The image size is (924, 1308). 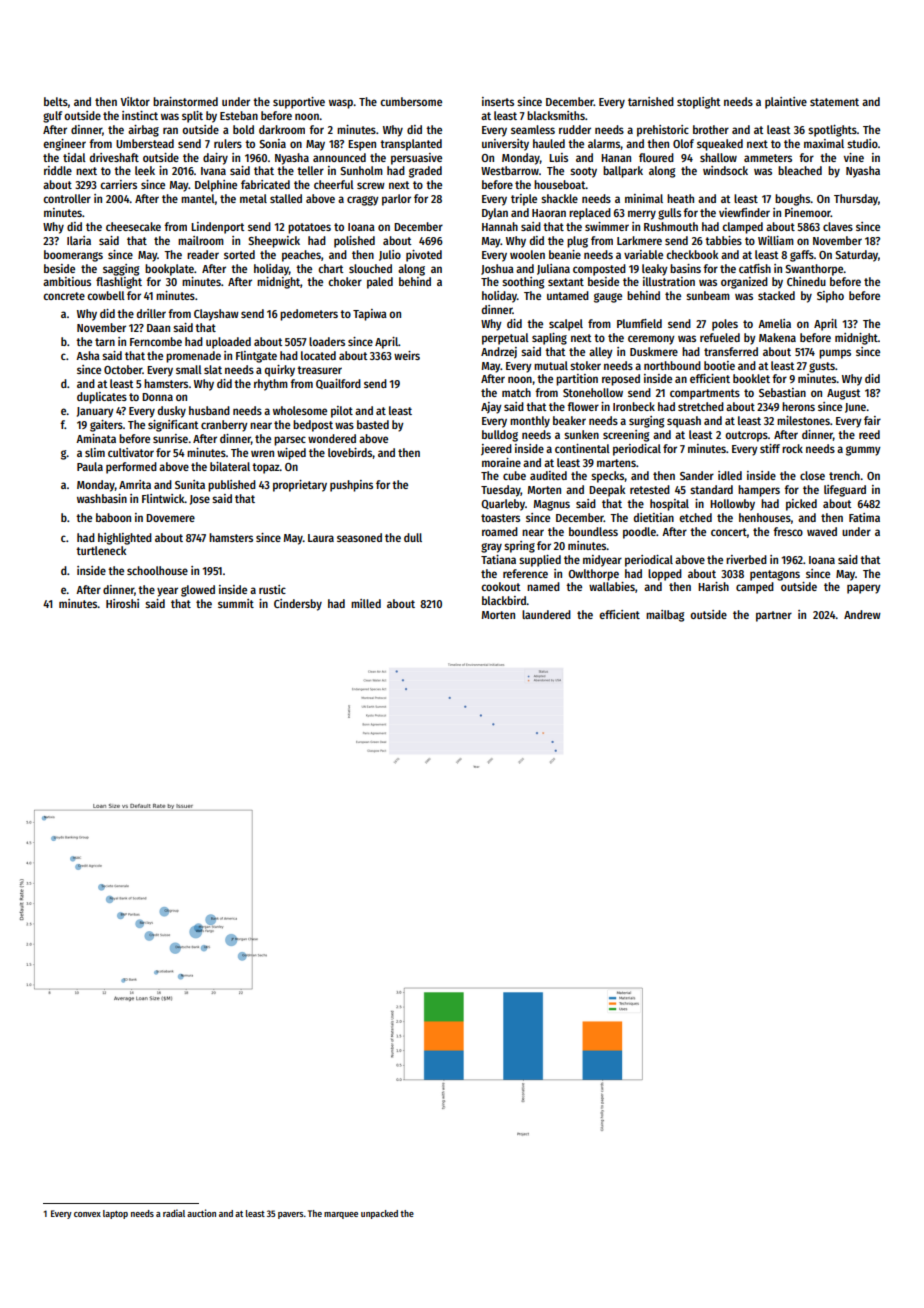 I want to click on mailbag, so click(x=665, y=616).
